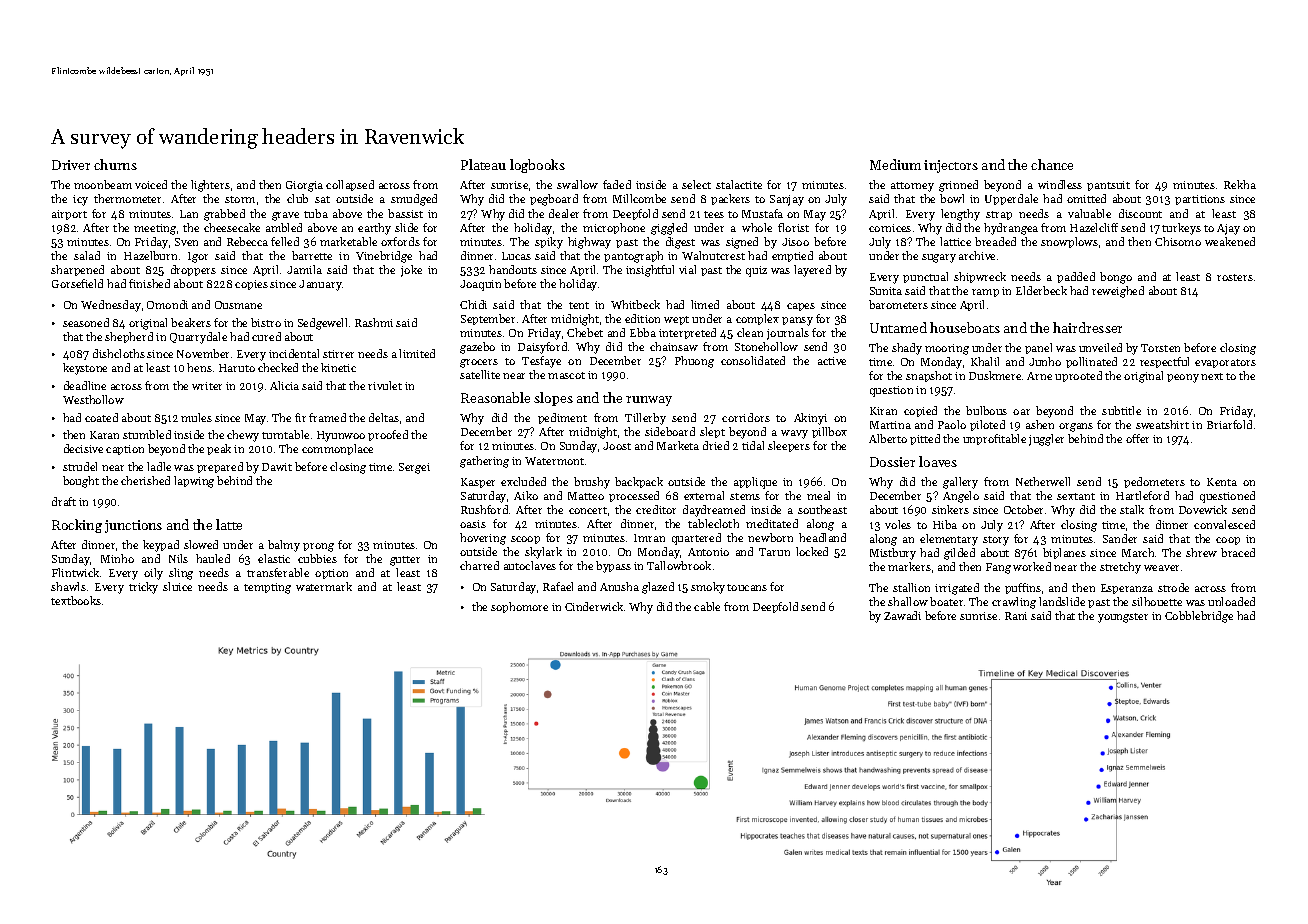 This screenshot has width=1308, height=924. I want to click on commonplace, so click(337, 449).
